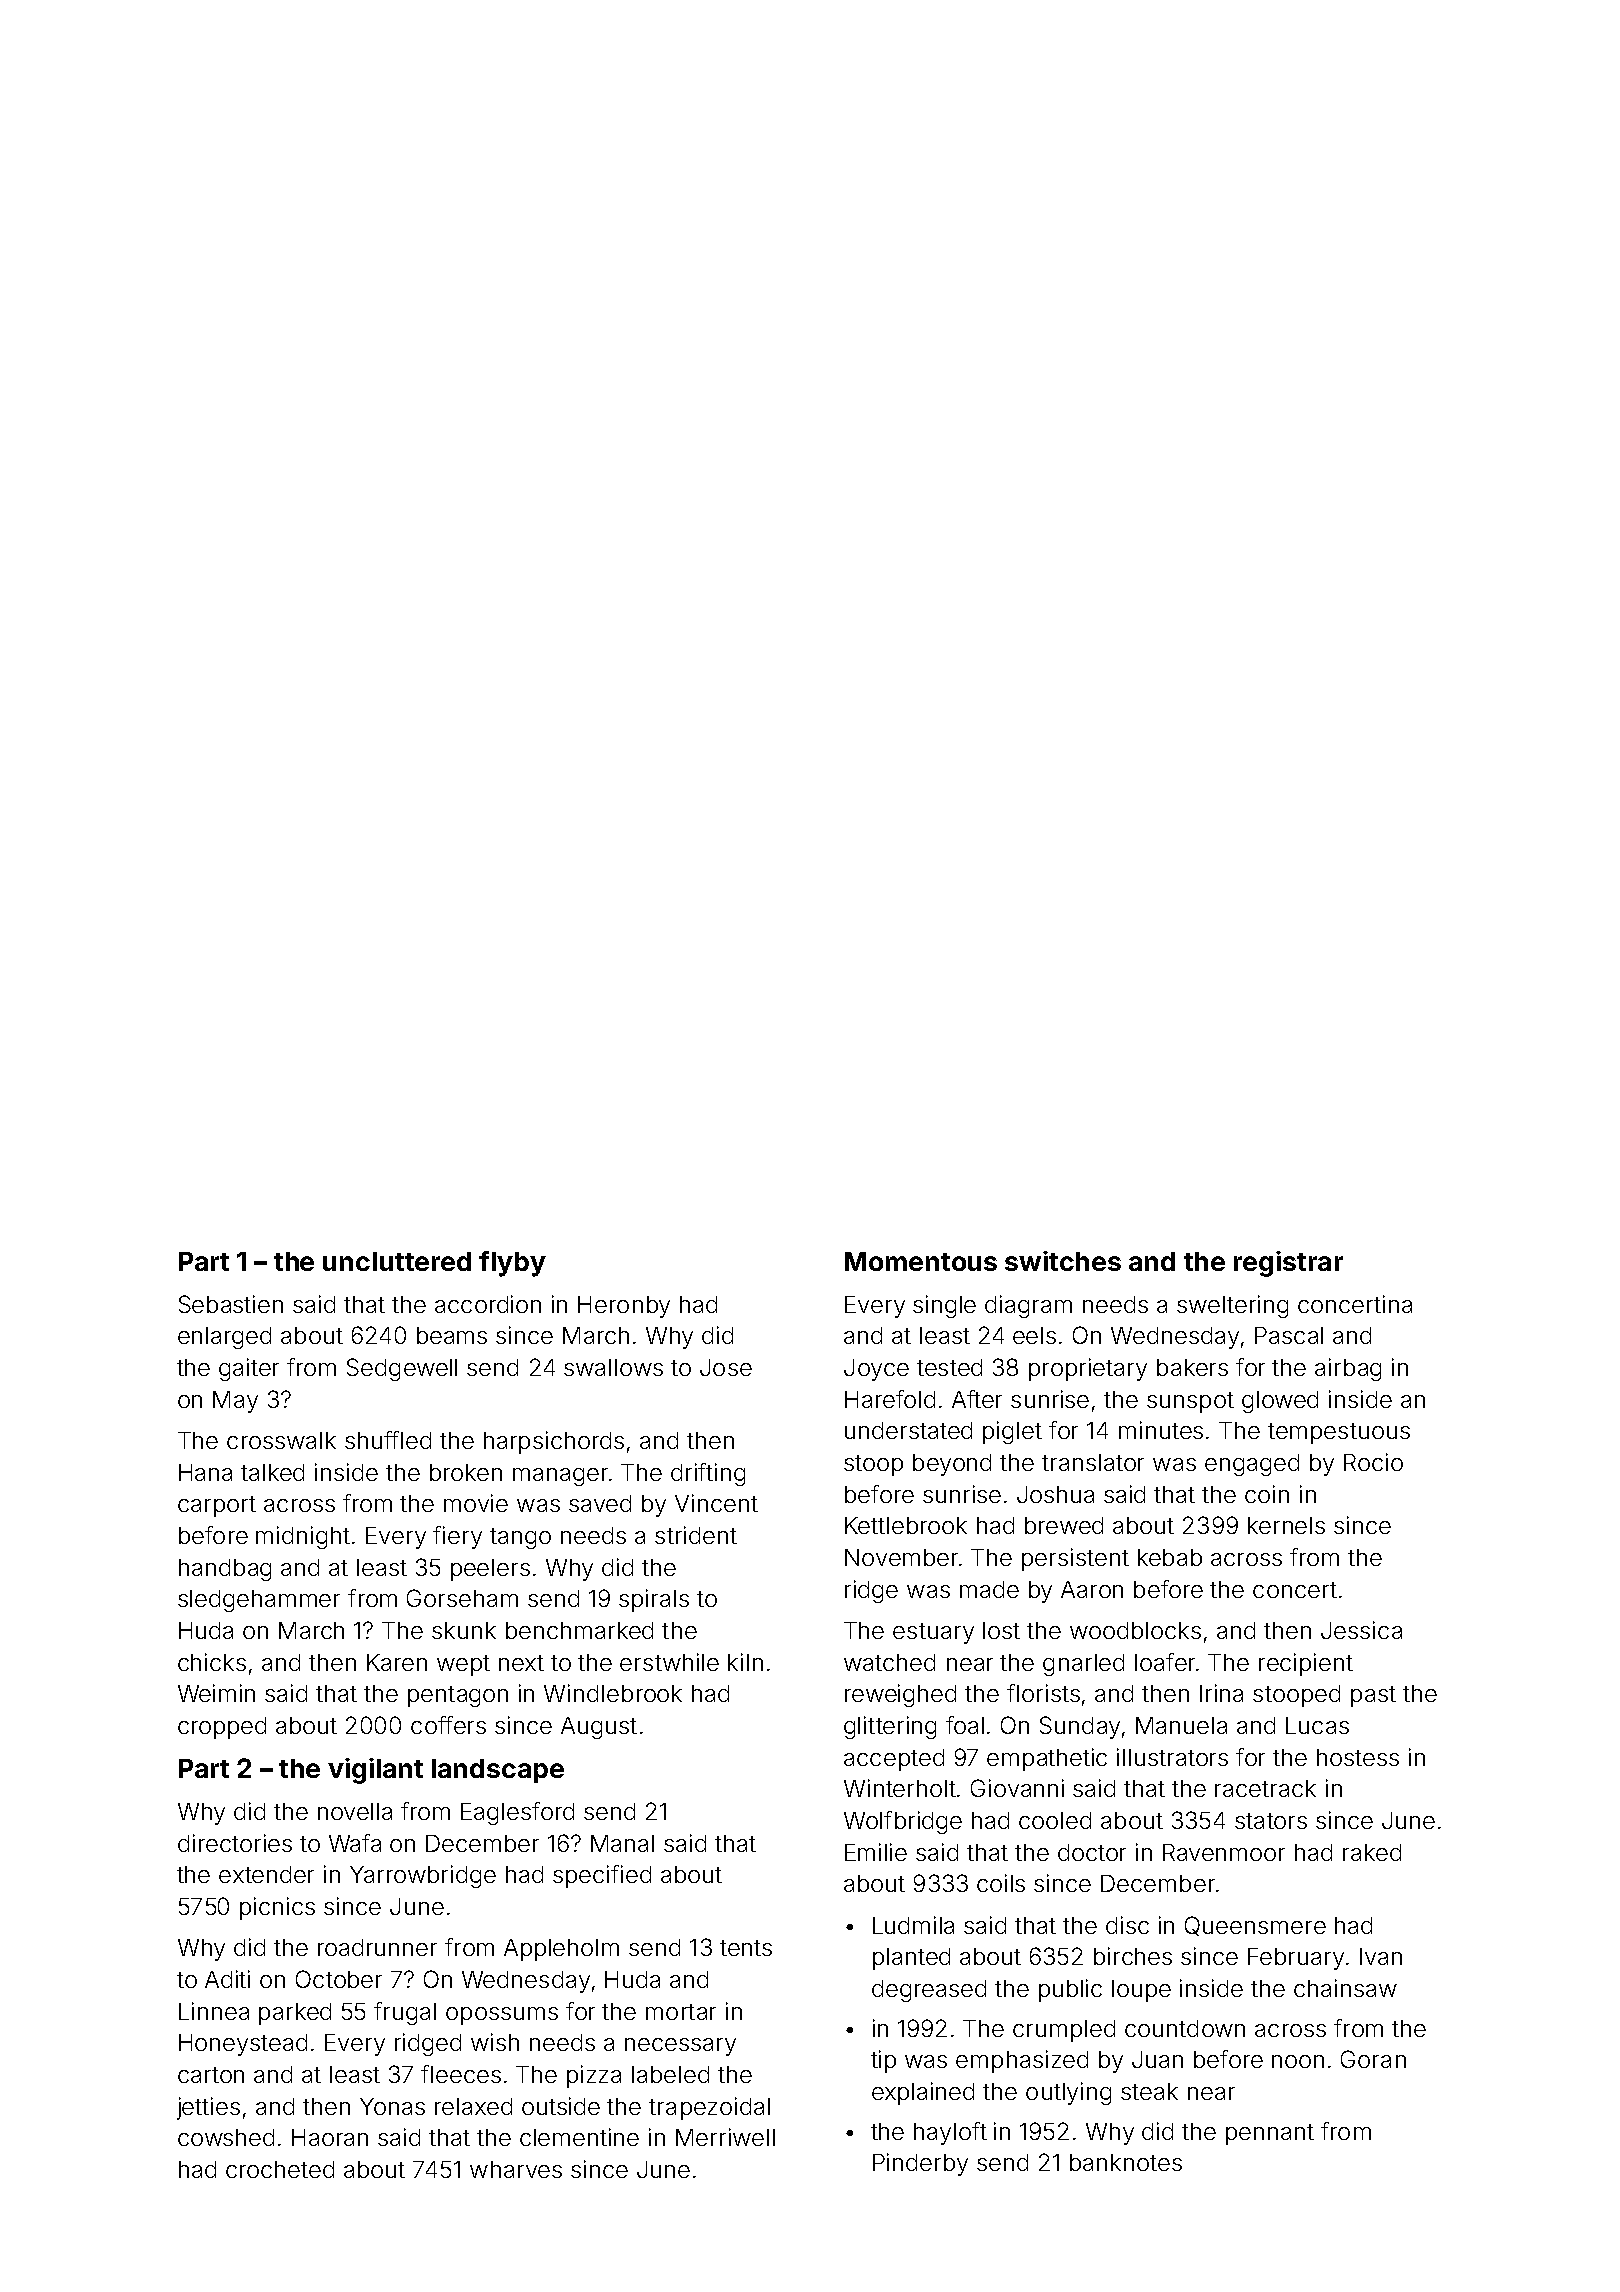 The width and height of the screenshot is (1620, 2292). What do you see at coordinates (1271, 1821) in the screenshot?
I see `stators` at bounding box center [1271, 1821].
